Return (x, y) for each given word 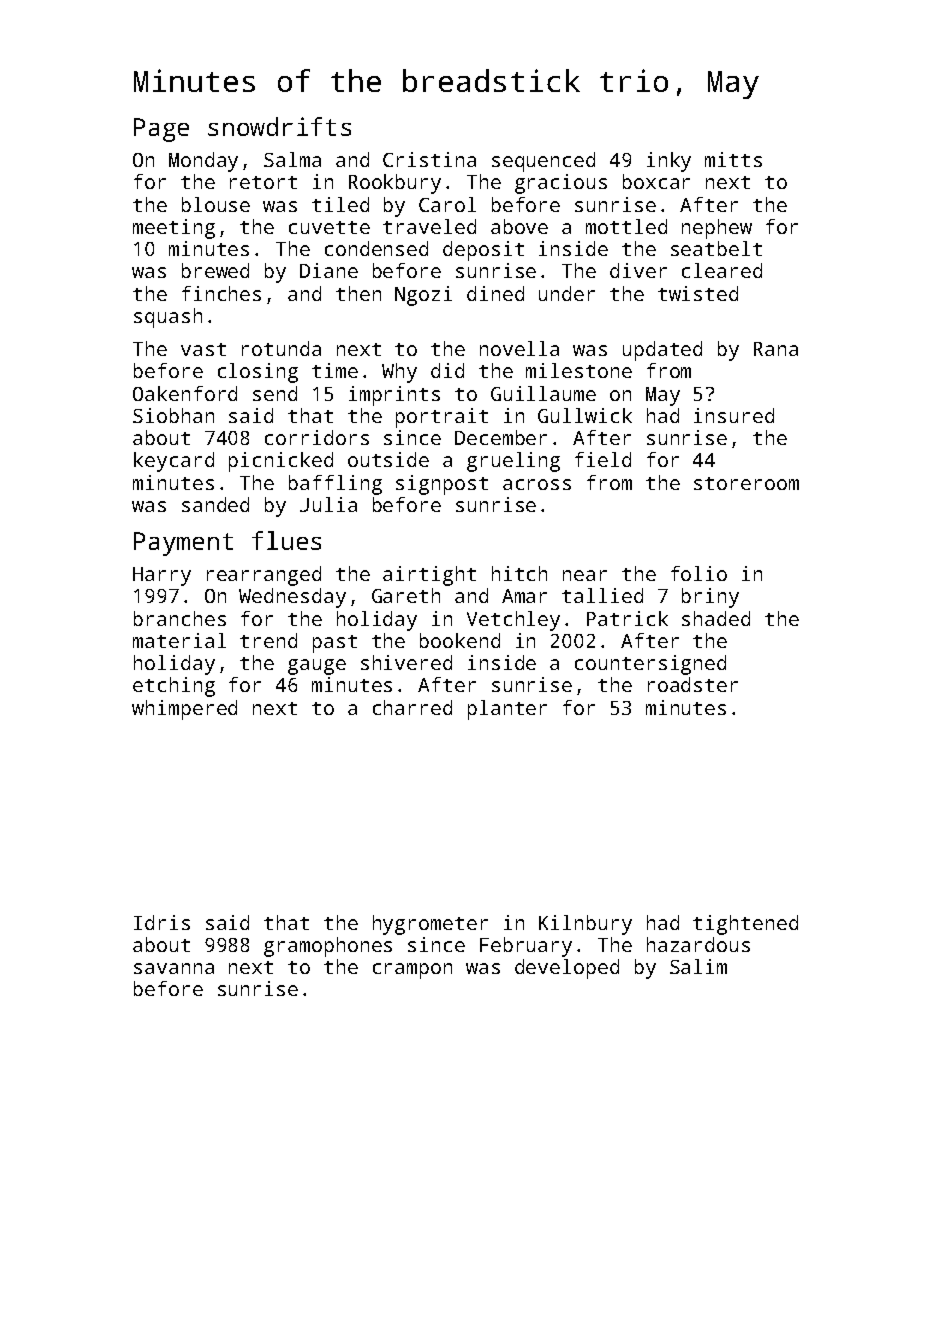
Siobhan (173, 415)
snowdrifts (279, 126)
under (567, 293)
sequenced (543, 162)
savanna (174, 968)
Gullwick (585, 415)
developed (567, 969)
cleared (722, 270)
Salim (698, 966)
